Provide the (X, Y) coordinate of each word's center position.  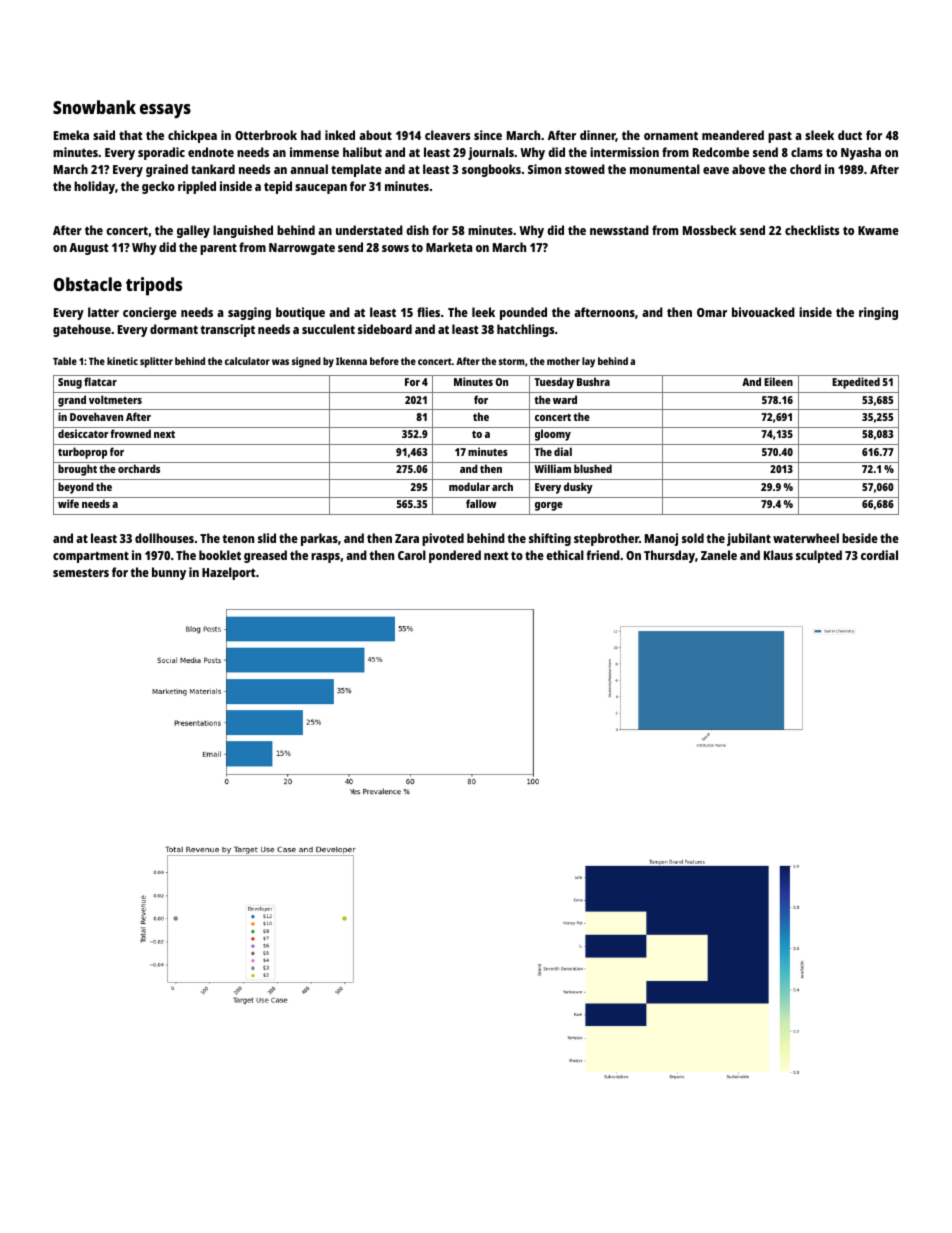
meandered (733, 135)
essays (165, 111)
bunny (169, 573)
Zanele (719, 555)
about (375, 135)
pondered (455, 556)
